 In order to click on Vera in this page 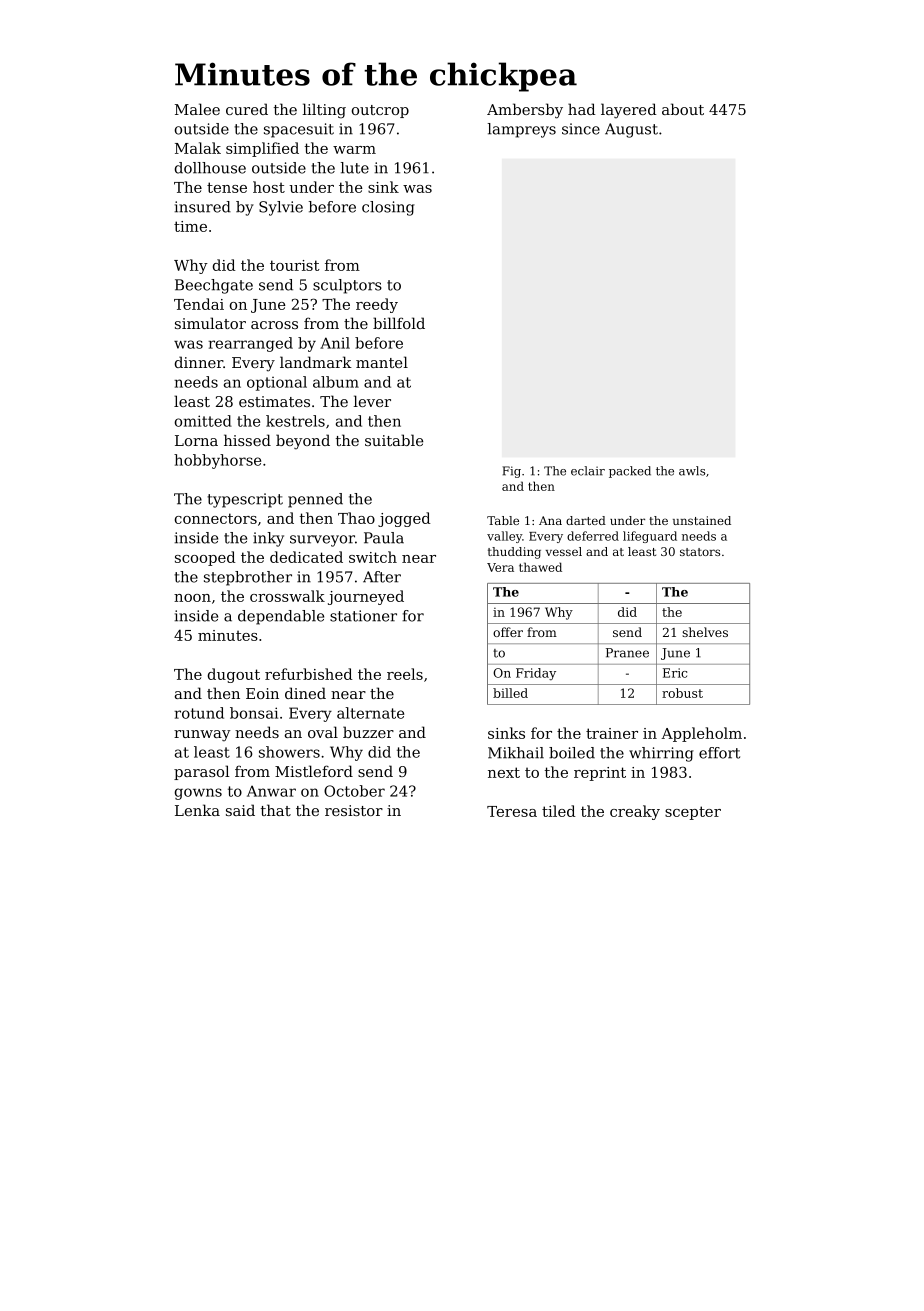, I will do `click(500, 567)`.
